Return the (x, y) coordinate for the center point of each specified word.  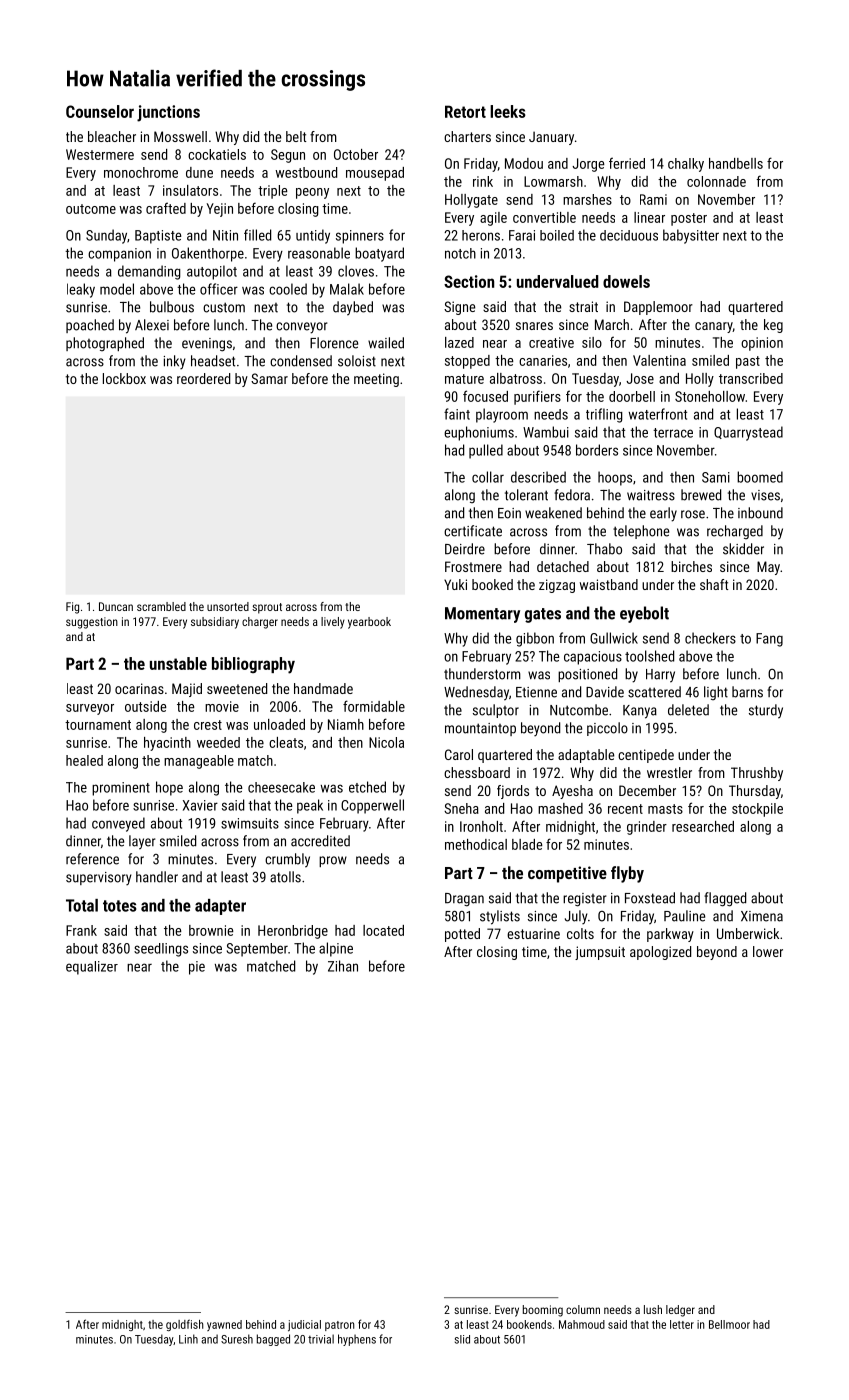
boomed (760, 477)
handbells (736, 163)
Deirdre (465, 549)
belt (296, 136)
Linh (188, 1339)
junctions (168, 113)
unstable (178, 663)
